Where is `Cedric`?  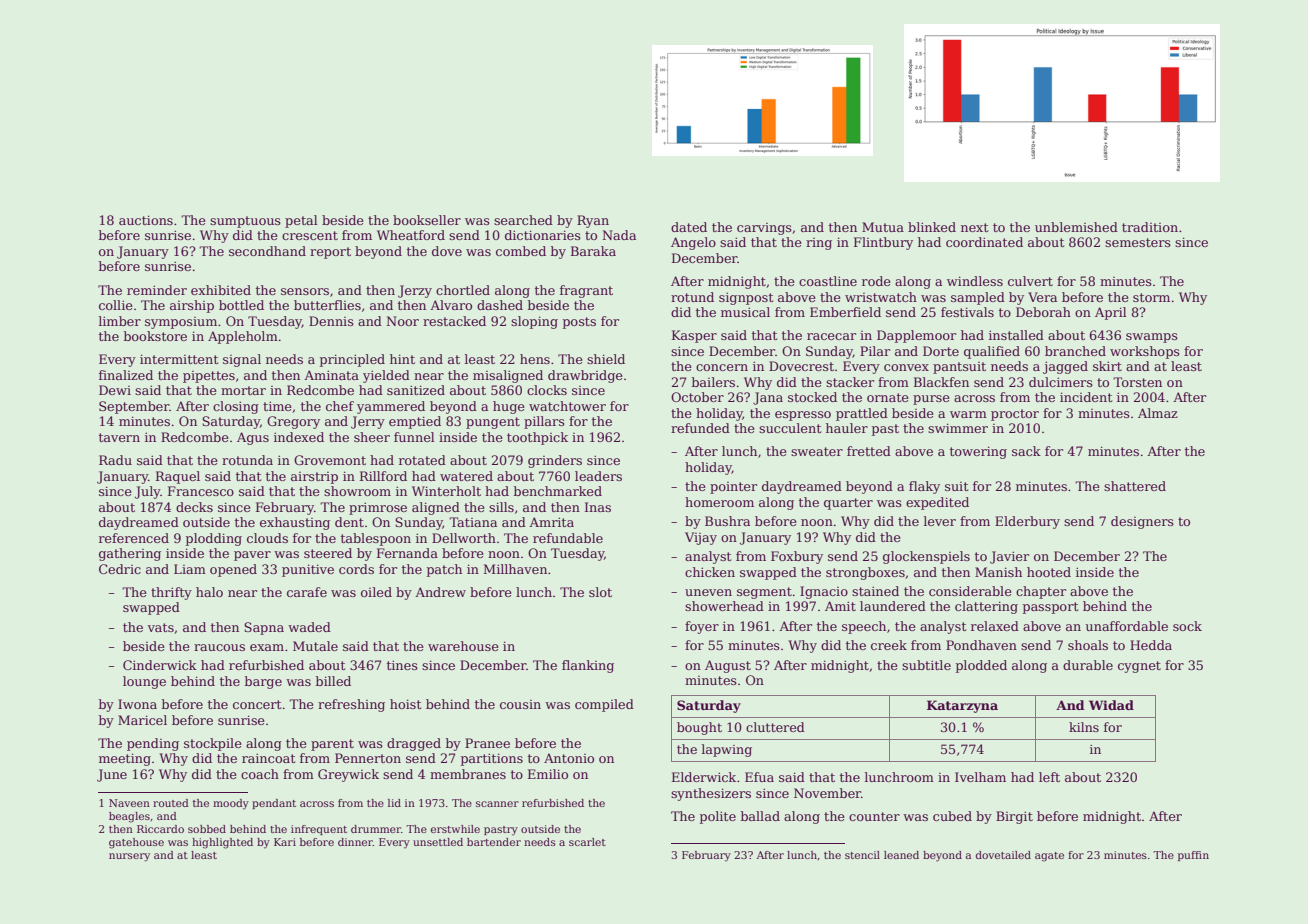 Cedric is located at coordinates (120, 569).
